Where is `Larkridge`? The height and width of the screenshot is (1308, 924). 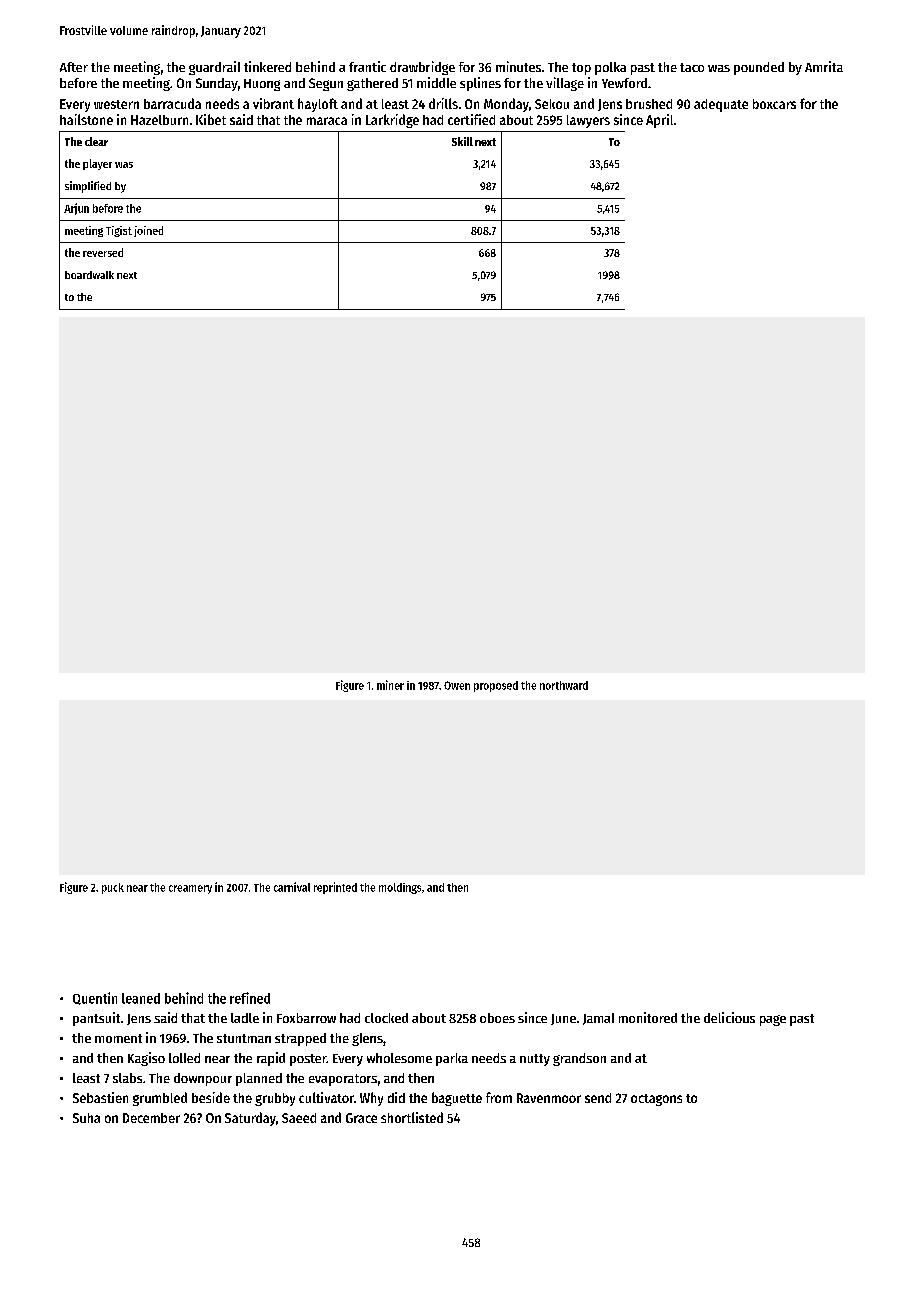
Larkridge is located at coordinates (392, 121).
